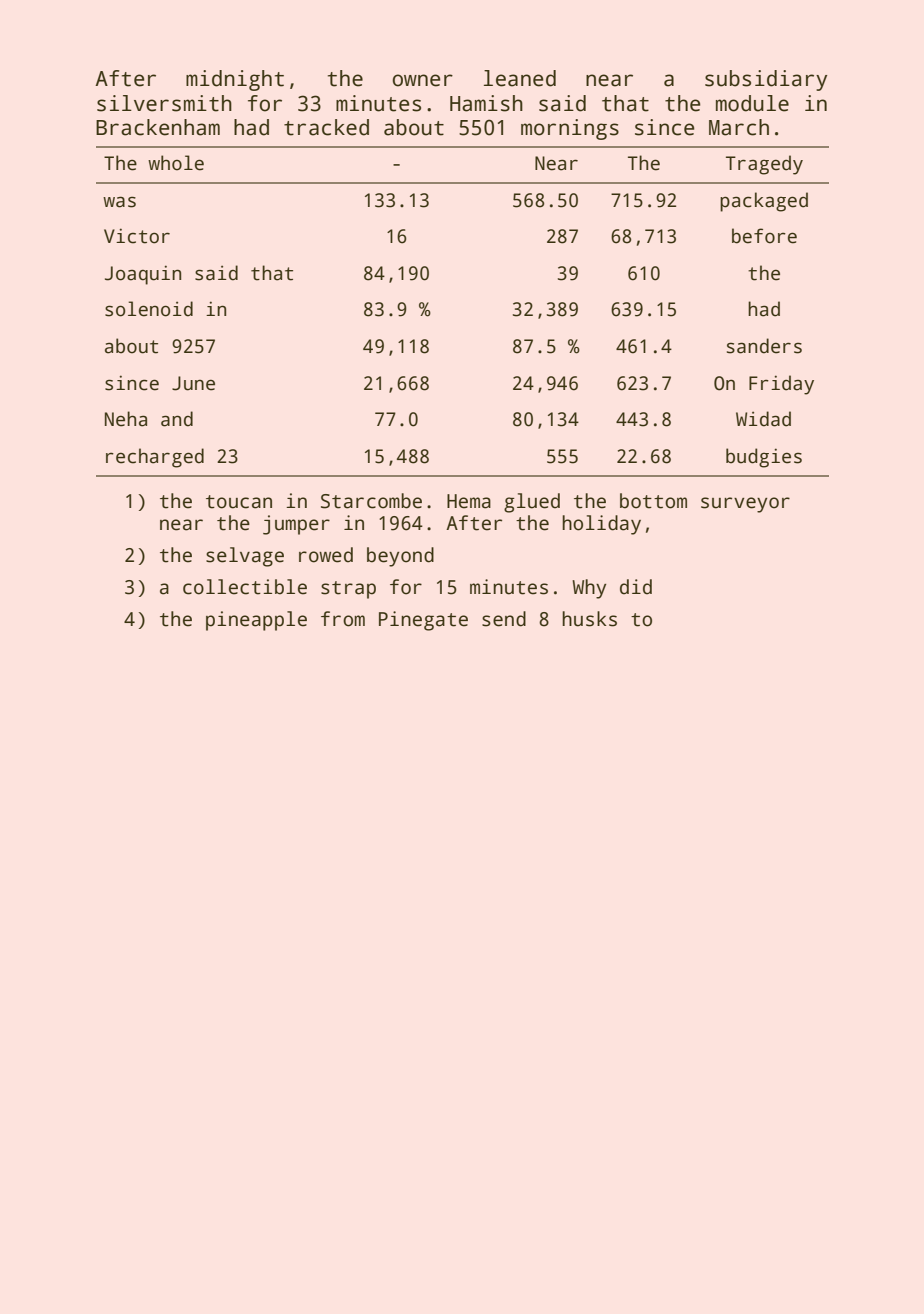  Describe the element at coordinates (164, 103) in the page. I see `silversmith` at that location.
